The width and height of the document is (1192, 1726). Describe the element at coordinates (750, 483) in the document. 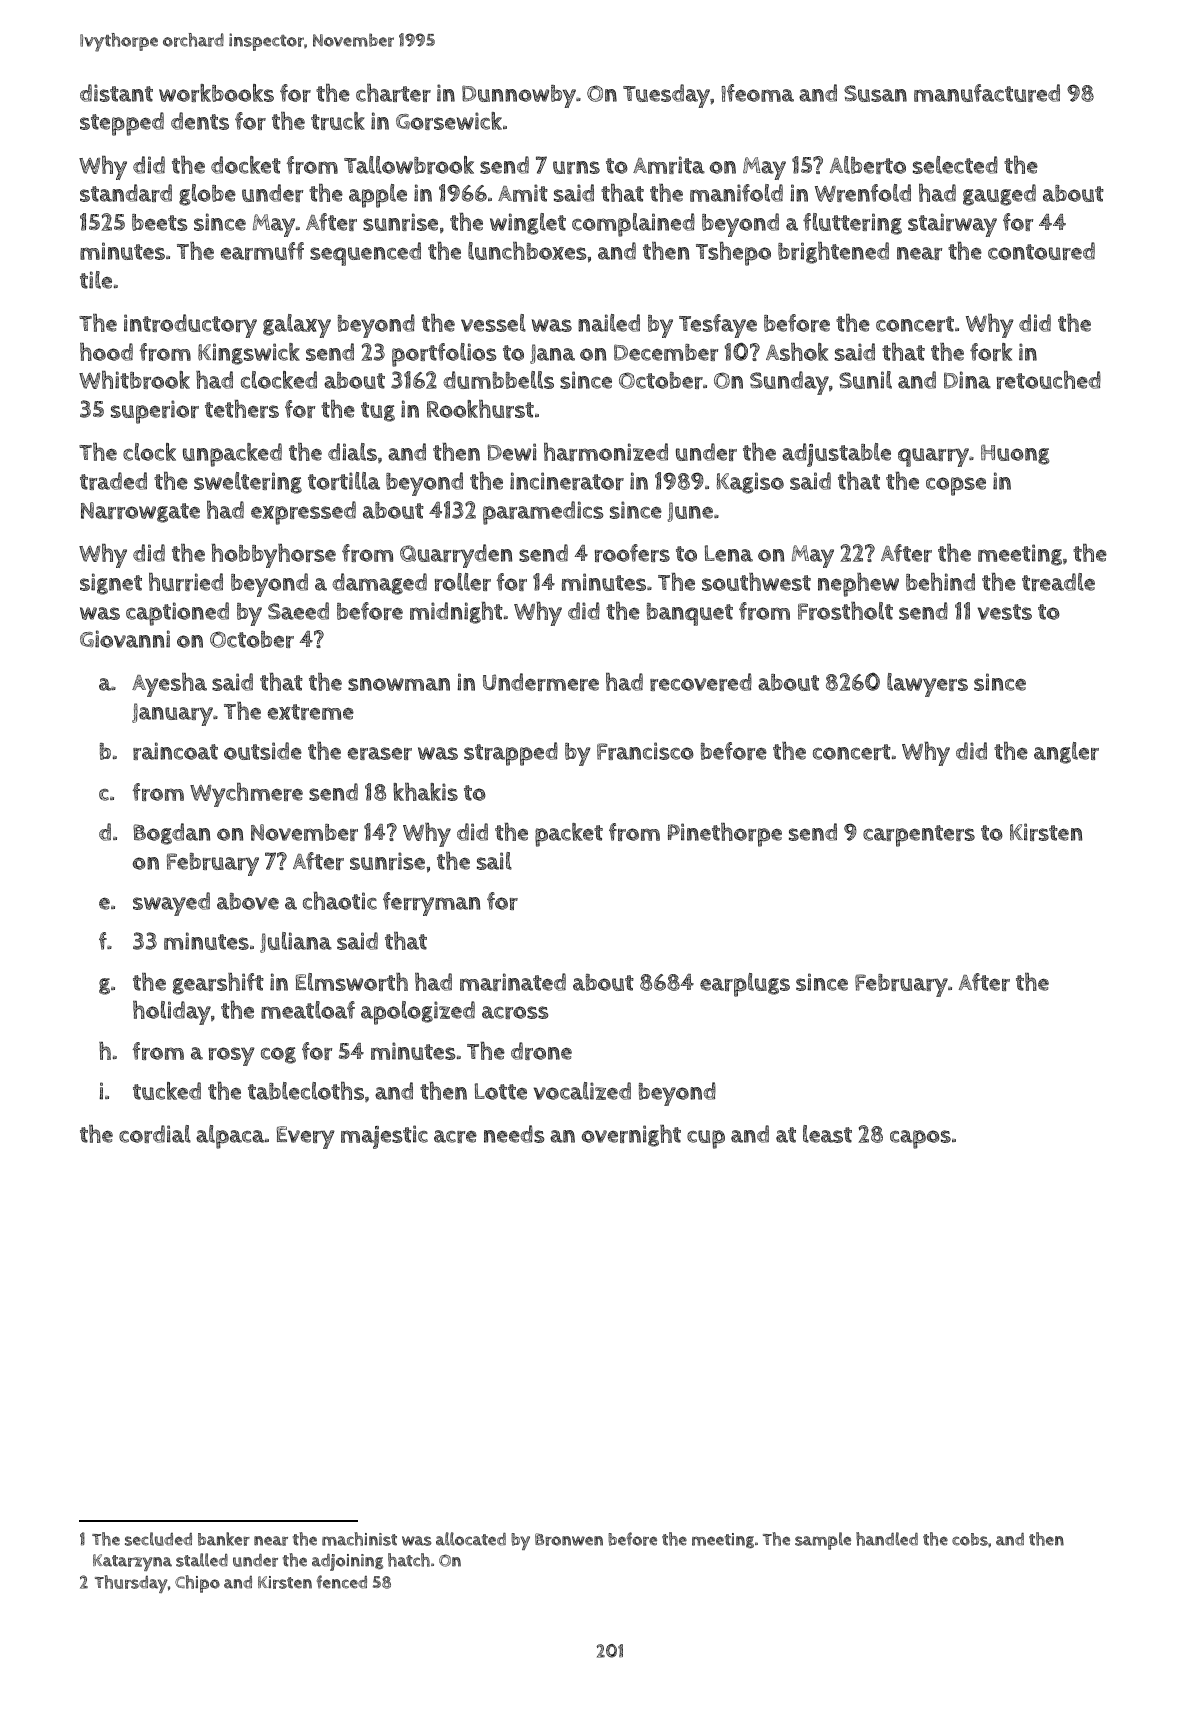

I see `Kagiso` at that location.
